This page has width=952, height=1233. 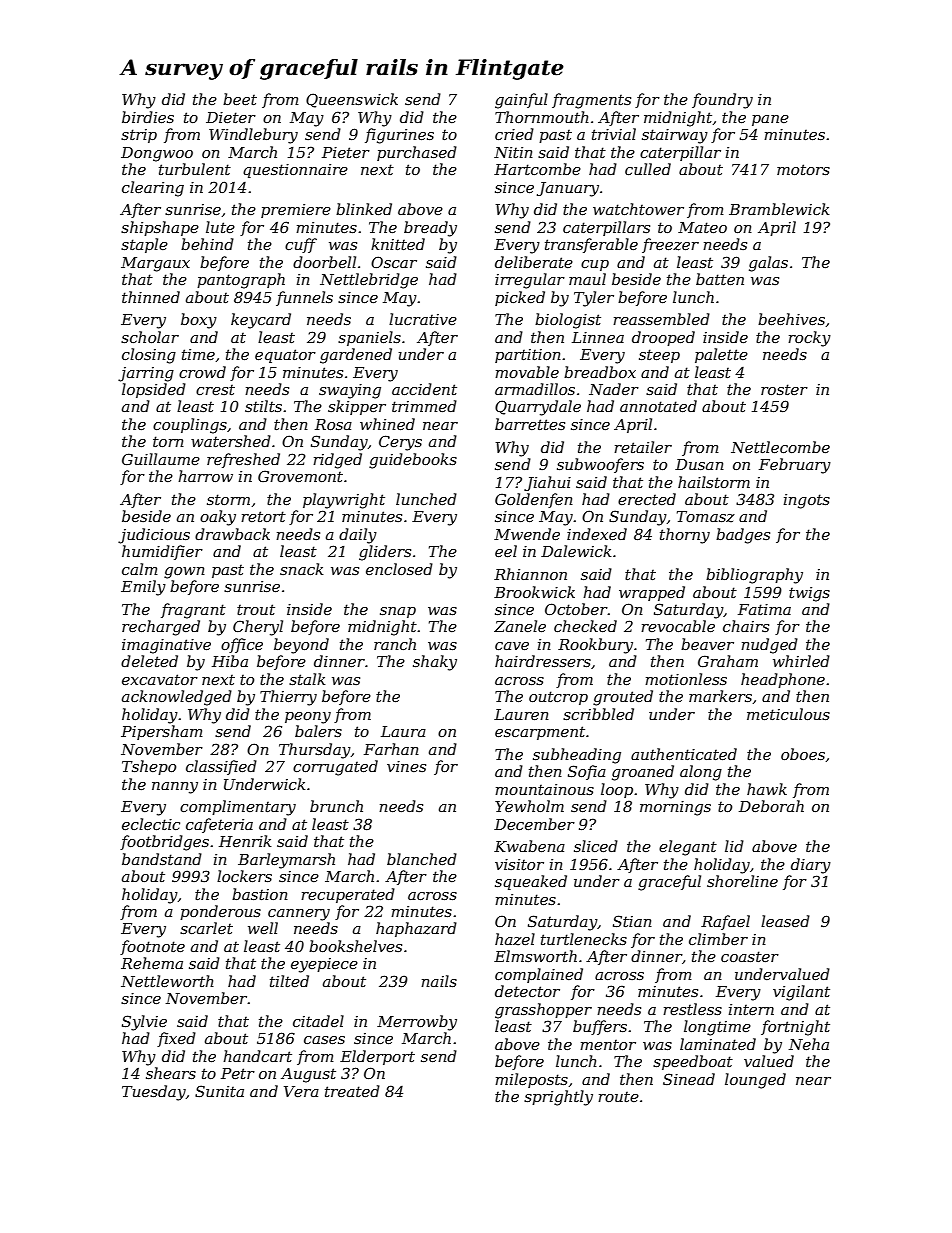 What do you see at coordinates (785, 921) in the page?
I see `leased` at bounding box center [785, 921].
